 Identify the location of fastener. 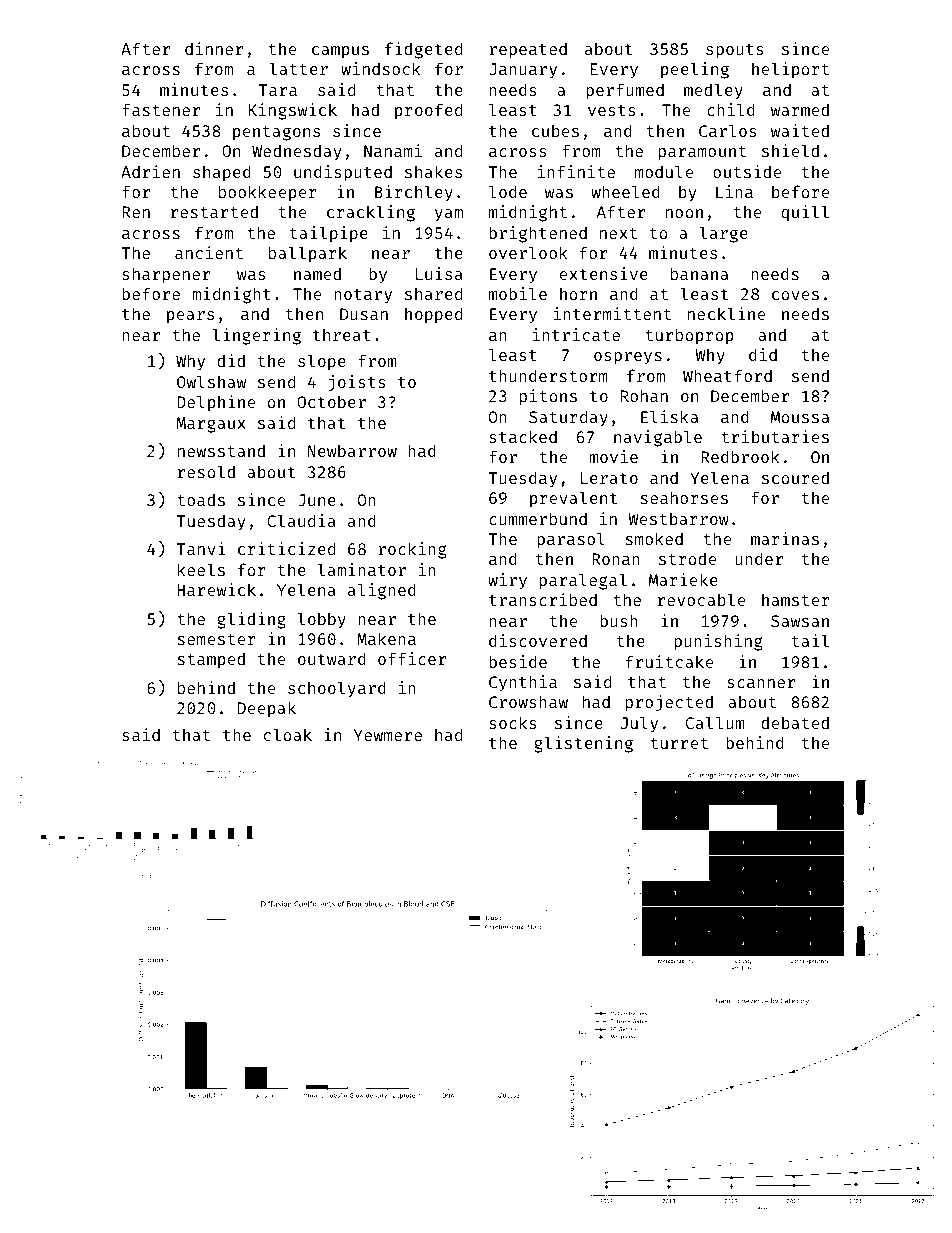
(161, 109).
